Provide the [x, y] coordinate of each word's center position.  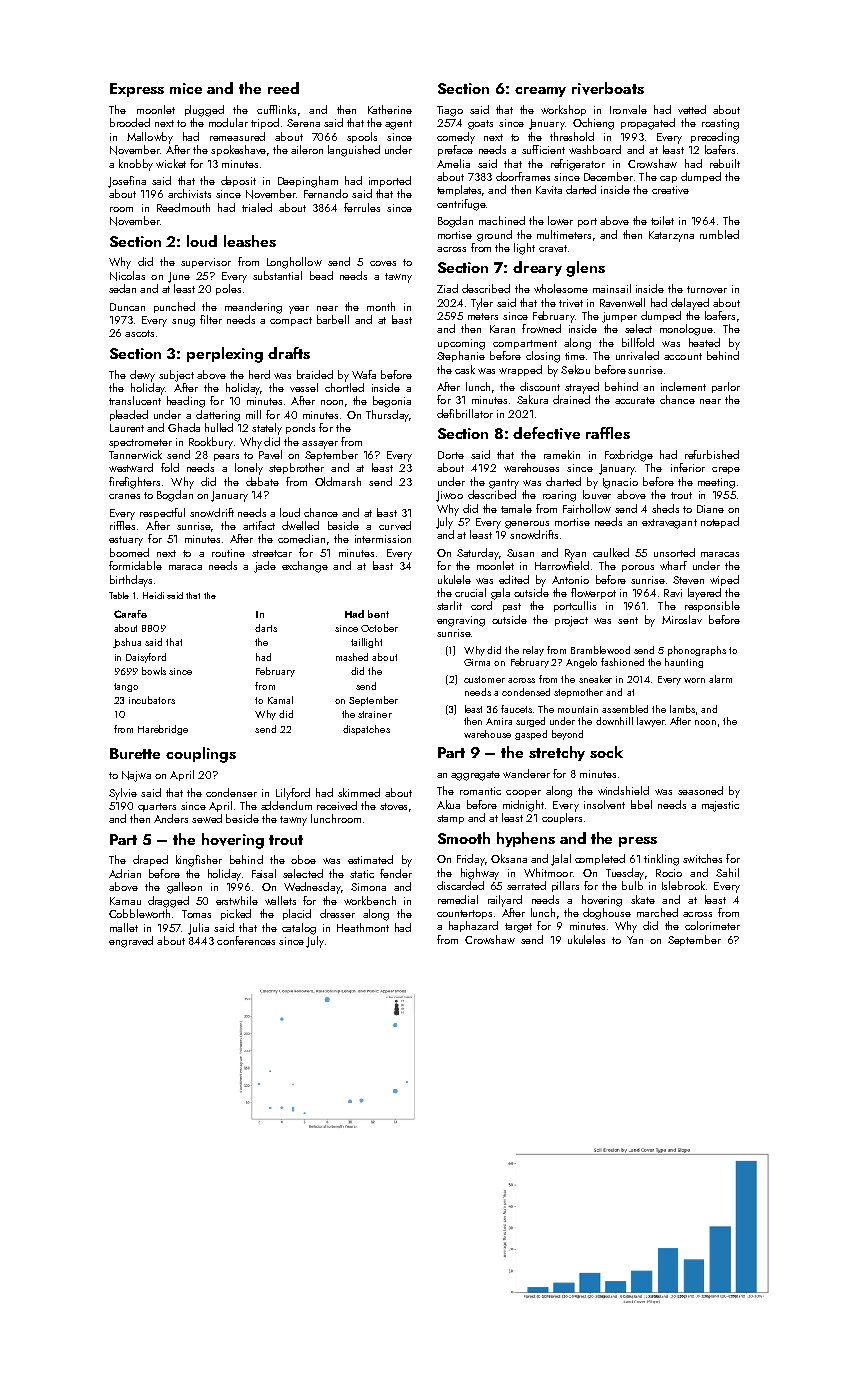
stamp [450, 819]
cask [465, 369]
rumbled [719, 234]
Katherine [390, 109]
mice [186, 88]
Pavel [270, 454]
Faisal [264, 873]
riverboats [608, 88]
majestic [720, 806]
